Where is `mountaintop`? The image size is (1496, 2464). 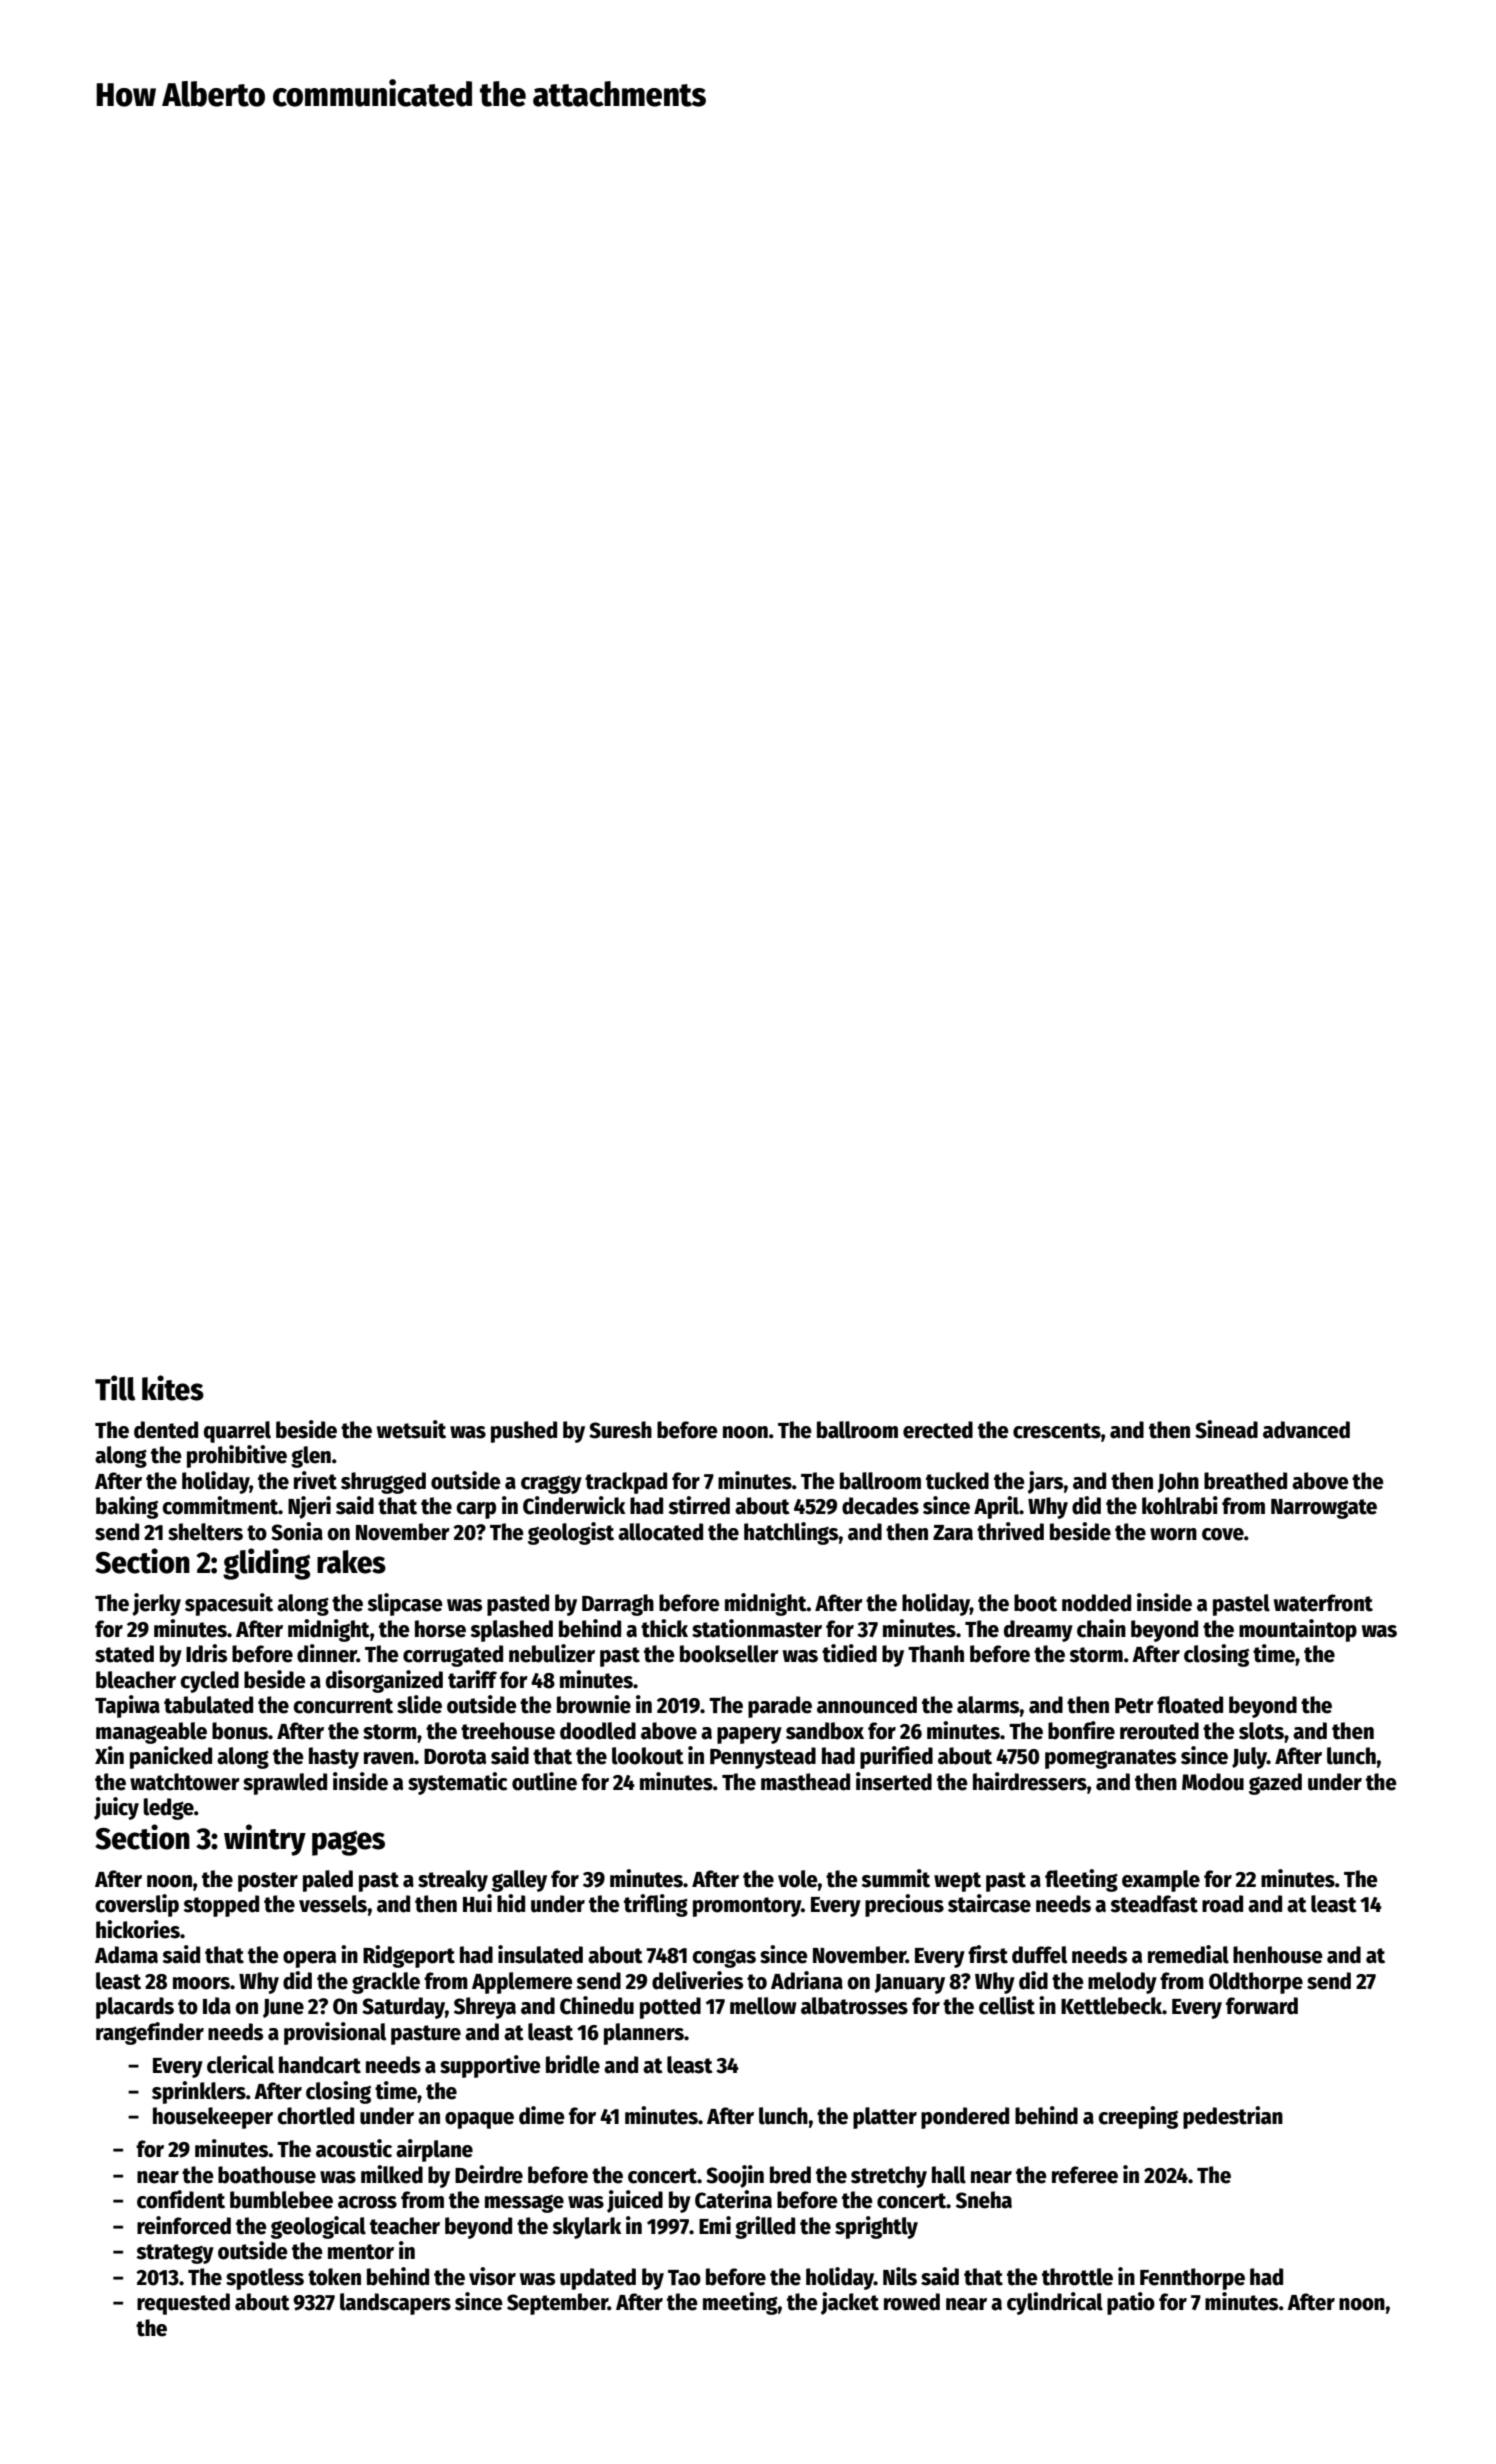 mountaintop is located at coordinates (1298, 1630).
